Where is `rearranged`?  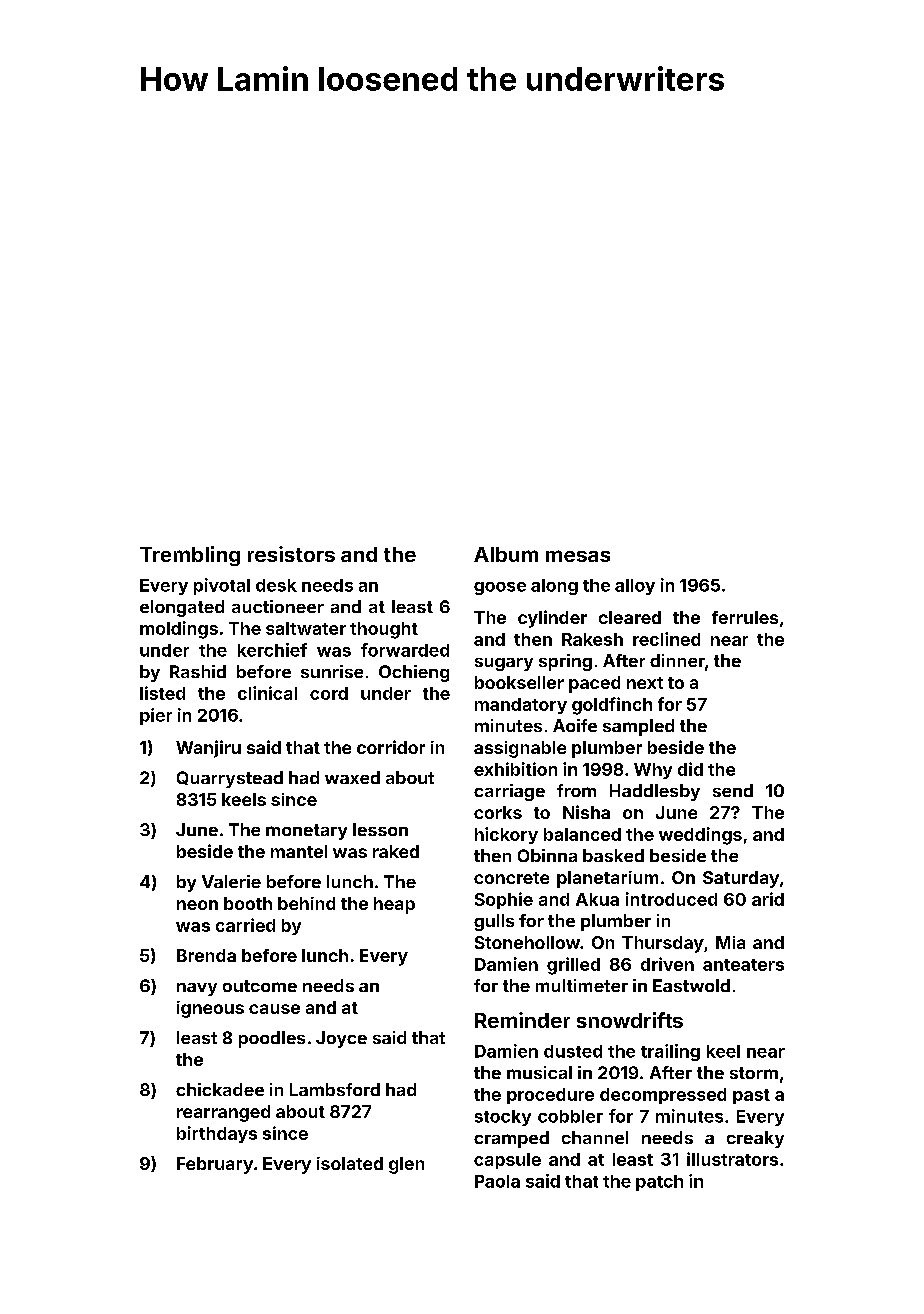 rearranged is located at coordinates (223, 1113).
